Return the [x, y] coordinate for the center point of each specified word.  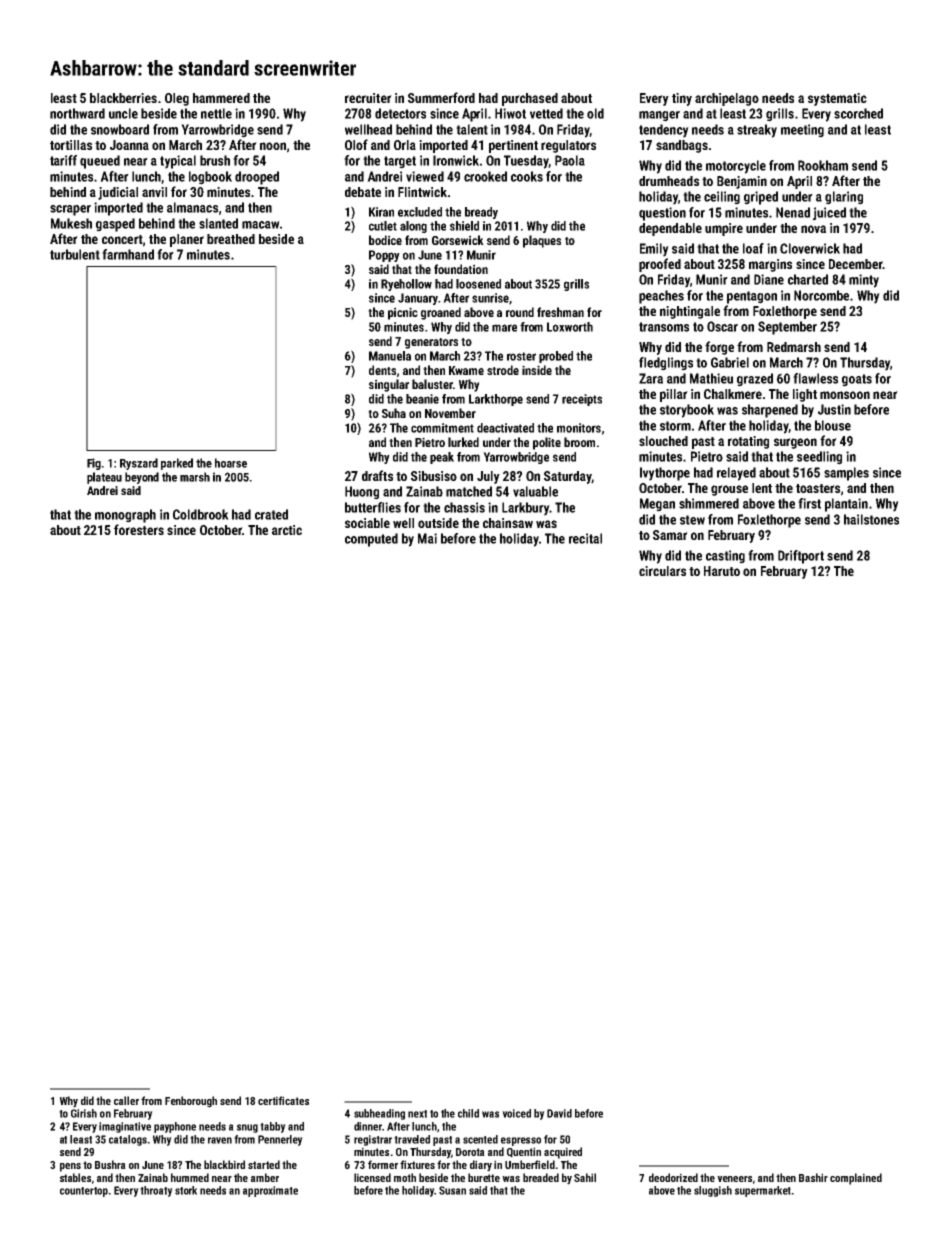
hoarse [231, 463]
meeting [802, 131]
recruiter [368, 98]
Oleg [177, 99]
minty [864, 281]
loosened [478, 284]
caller [126, 1100]
